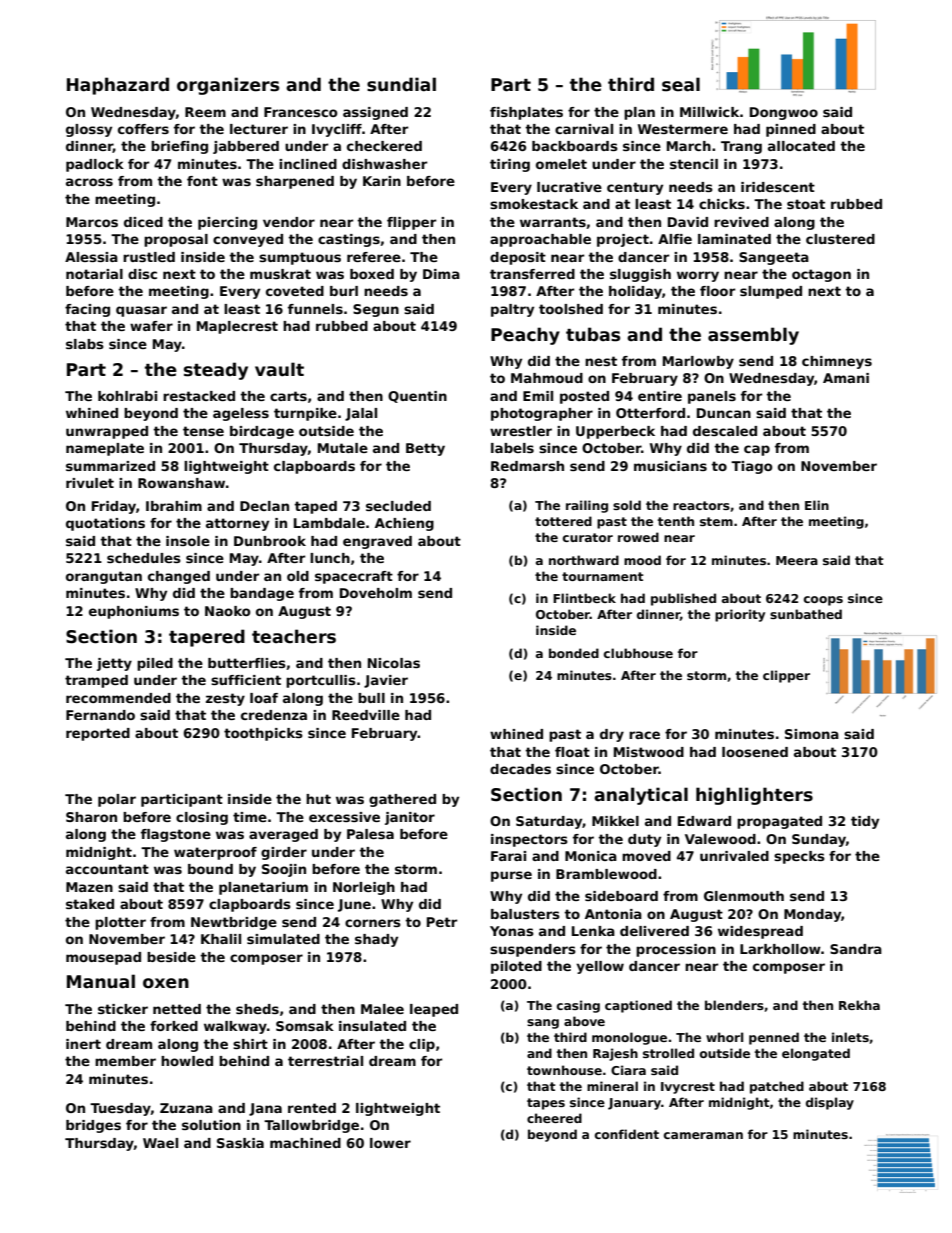 Image resolution: width=952 pixels, height=1233 pixels. I want to click on entire, so click(660, 396).
